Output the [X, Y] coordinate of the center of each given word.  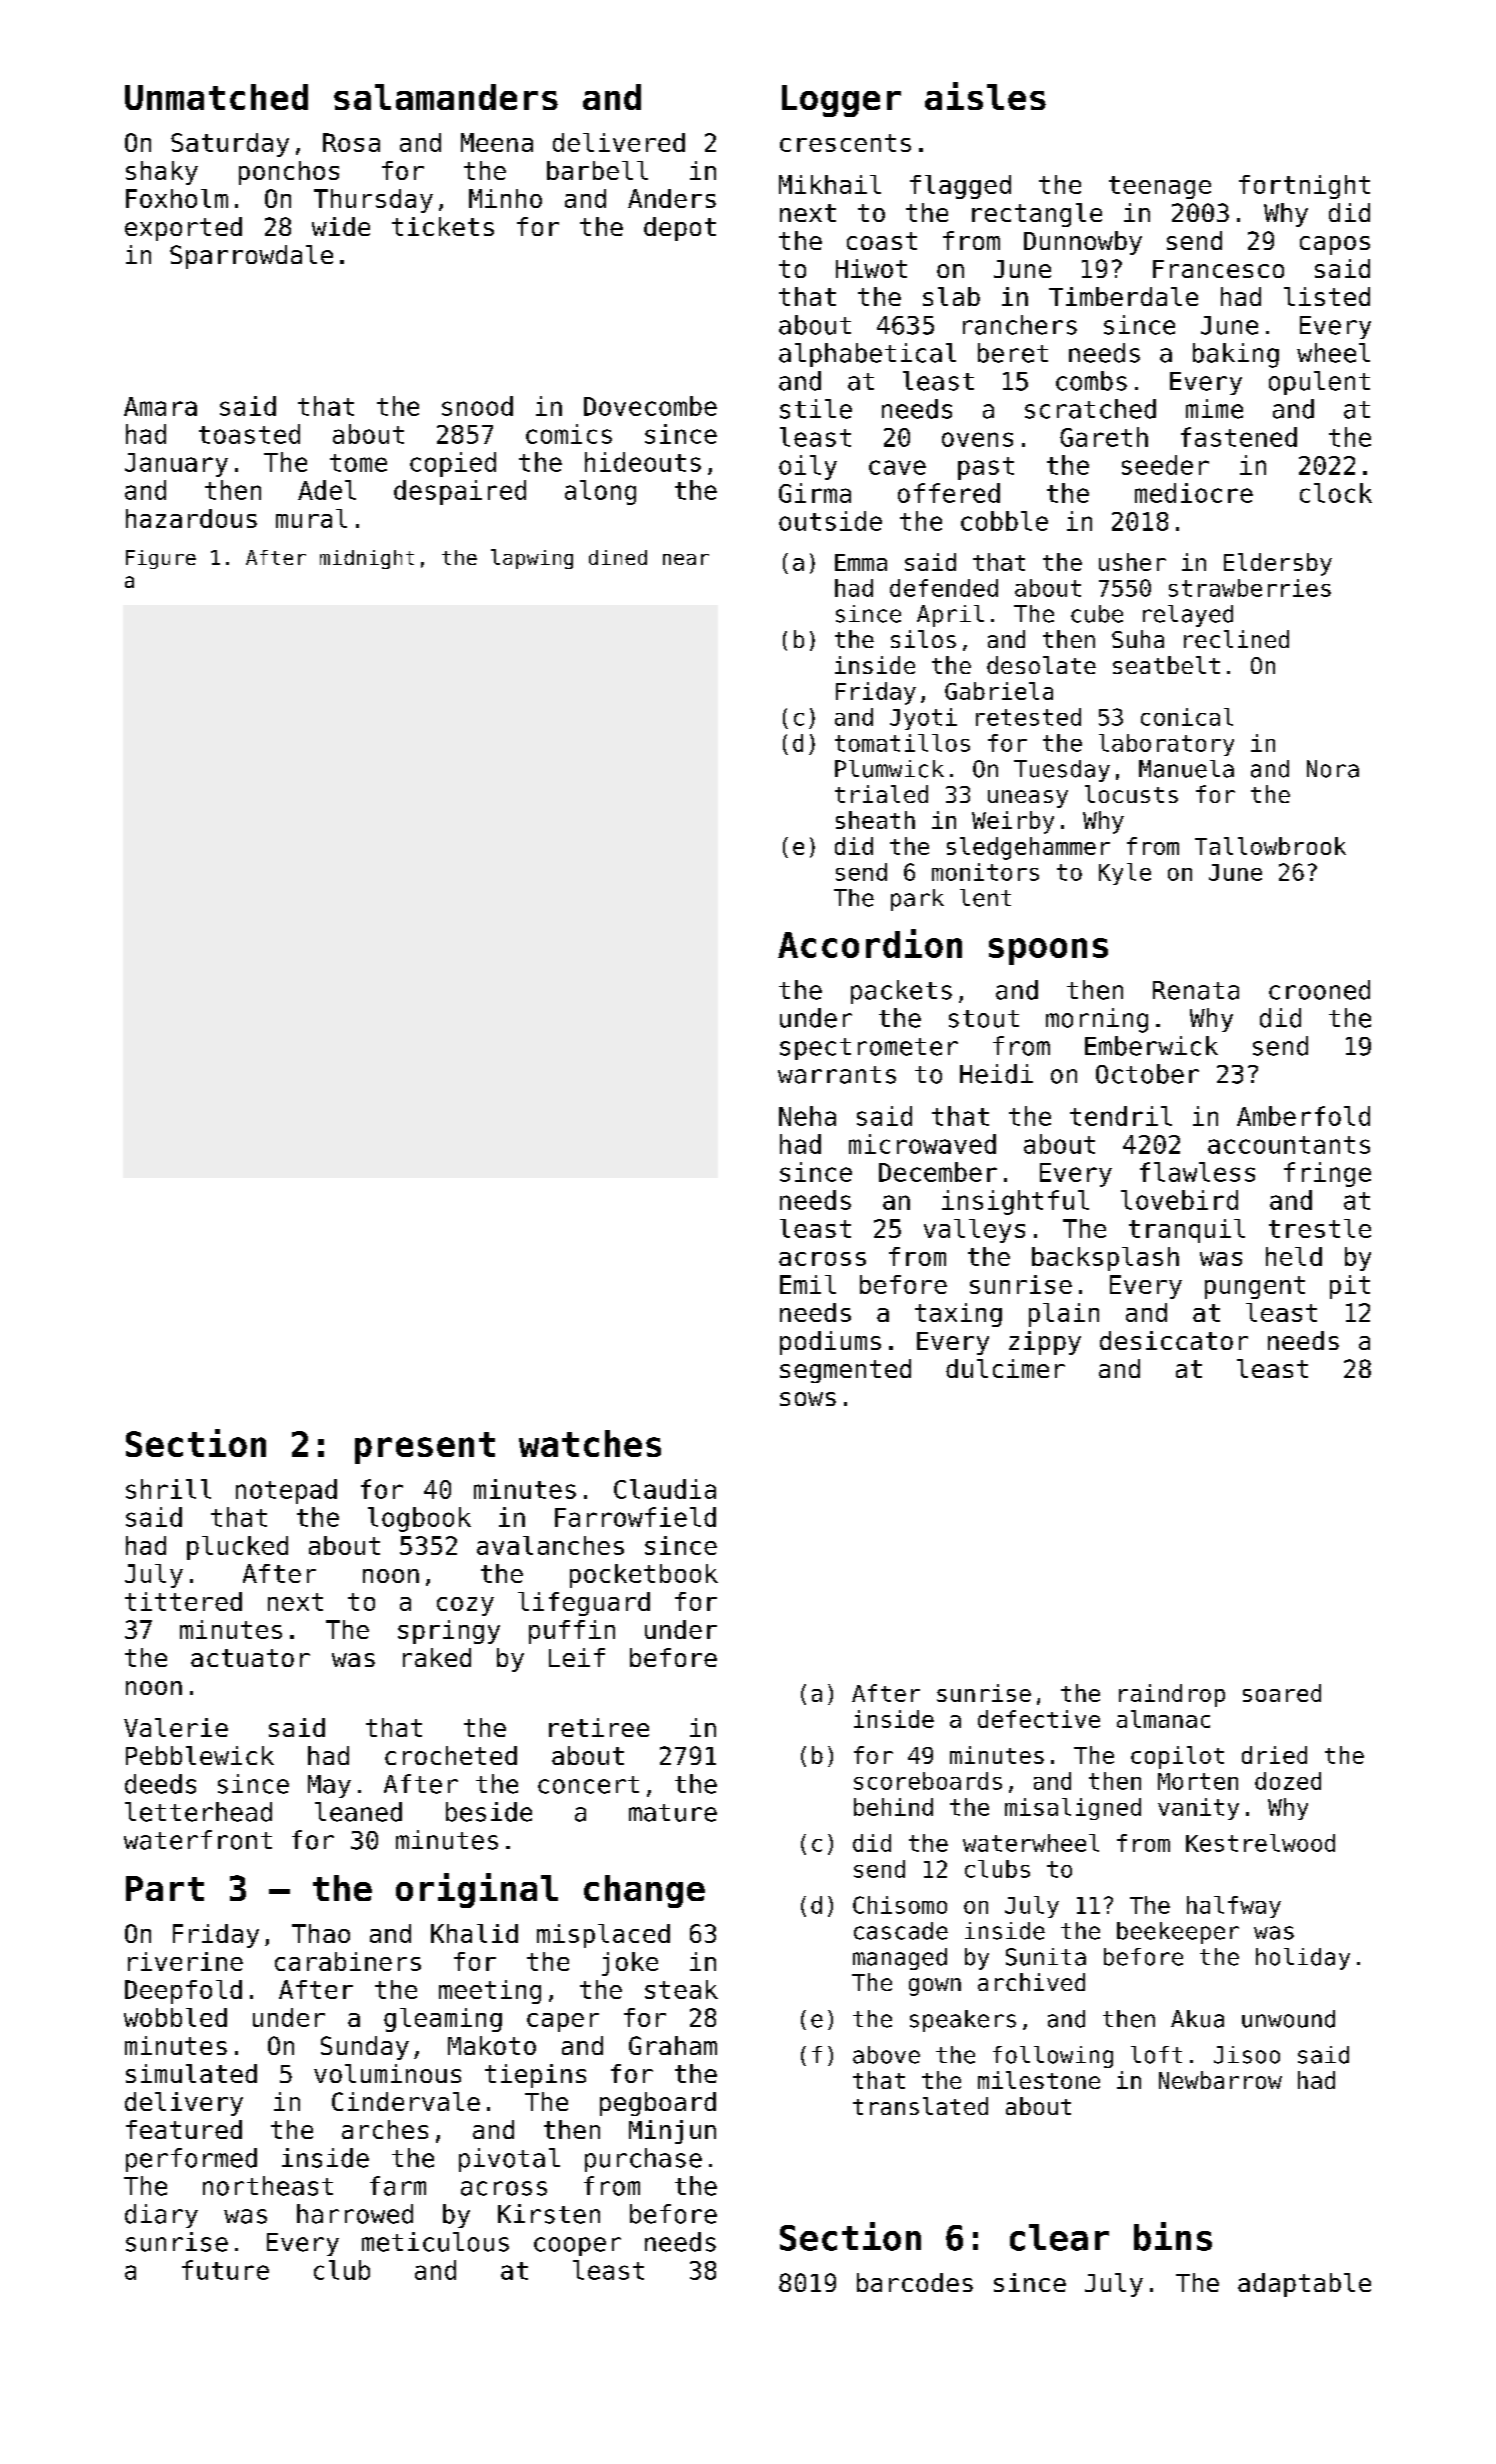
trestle [1320, 1228]
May [329, 1786]
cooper [577, 2246]
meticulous [435, 2242]
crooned [1319, 990]
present [425, 1448]
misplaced [603, 1936]
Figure [161, 559]
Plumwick [889, 769]
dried [1274, 1755]
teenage [1160, 187]
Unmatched [216, 97]
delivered [619, 142]
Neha [807, 1116]
